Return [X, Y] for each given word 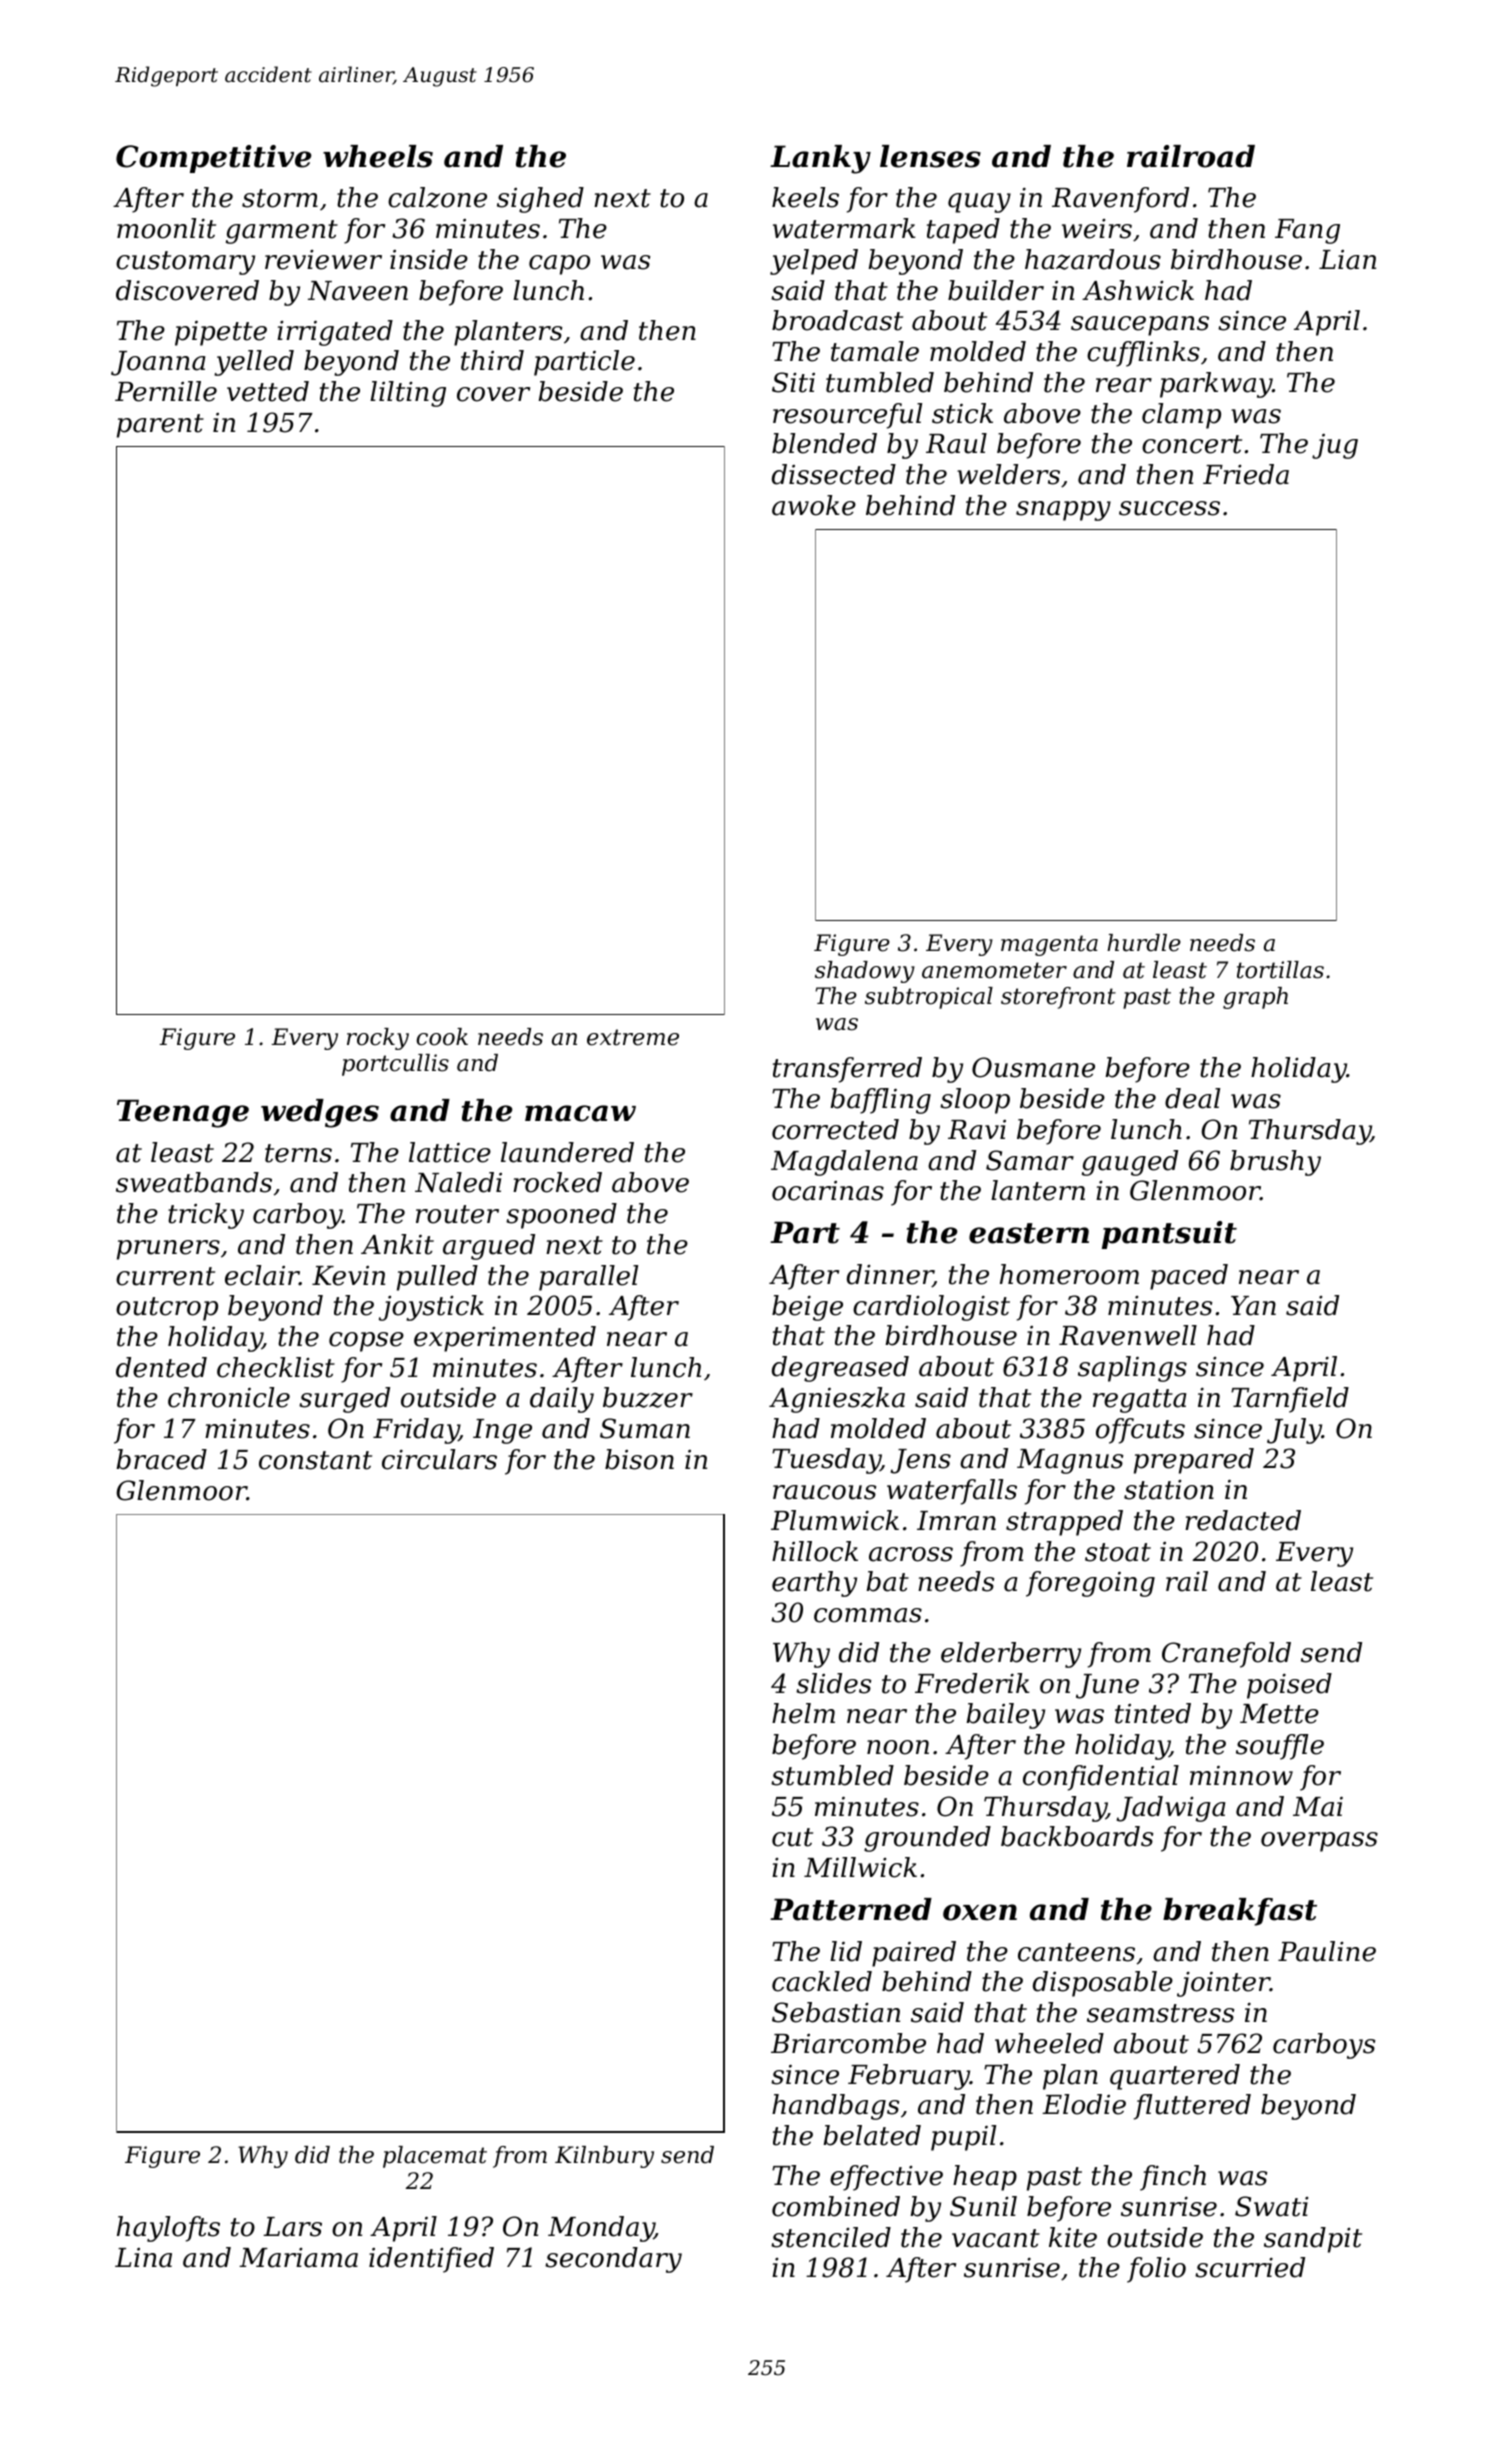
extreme [633, 1037]
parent [160, 426]
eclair [262, 1275]
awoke [814, 505]
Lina [143, 2258]
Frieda [1246, 474]
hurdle [1144, 943]
